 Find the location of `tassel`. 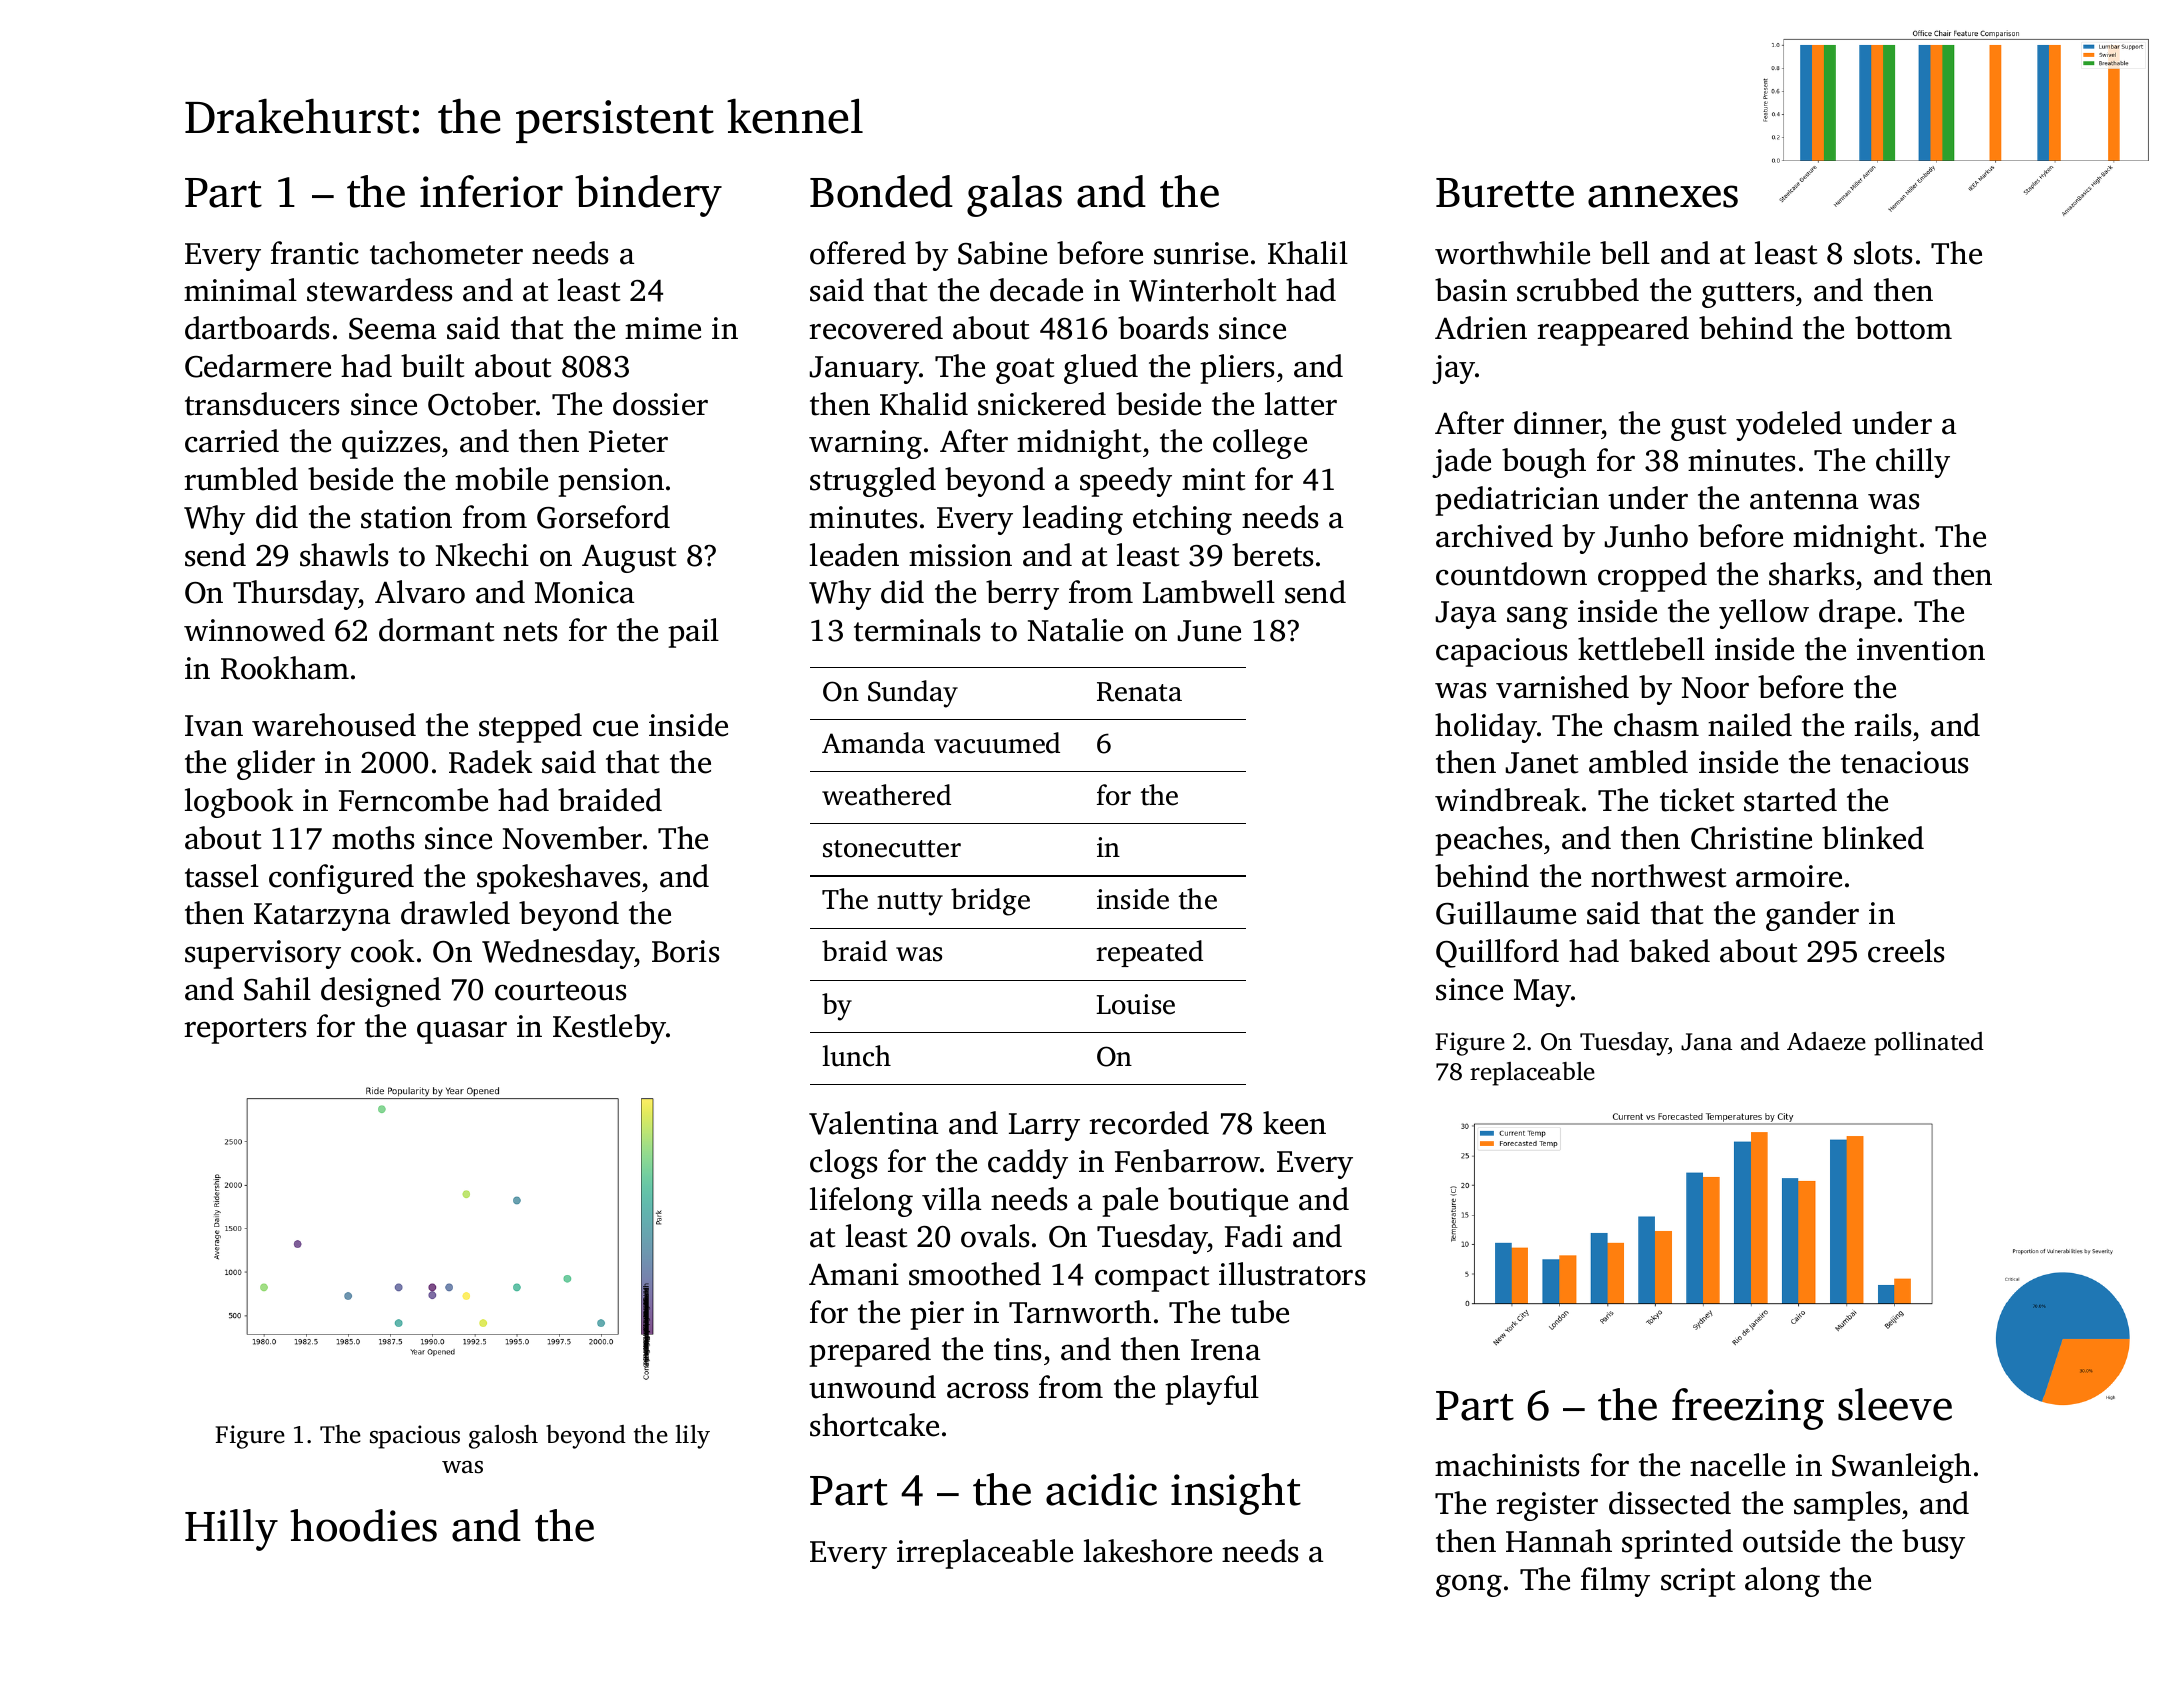

tassel is located at coordinates (222, 876).
